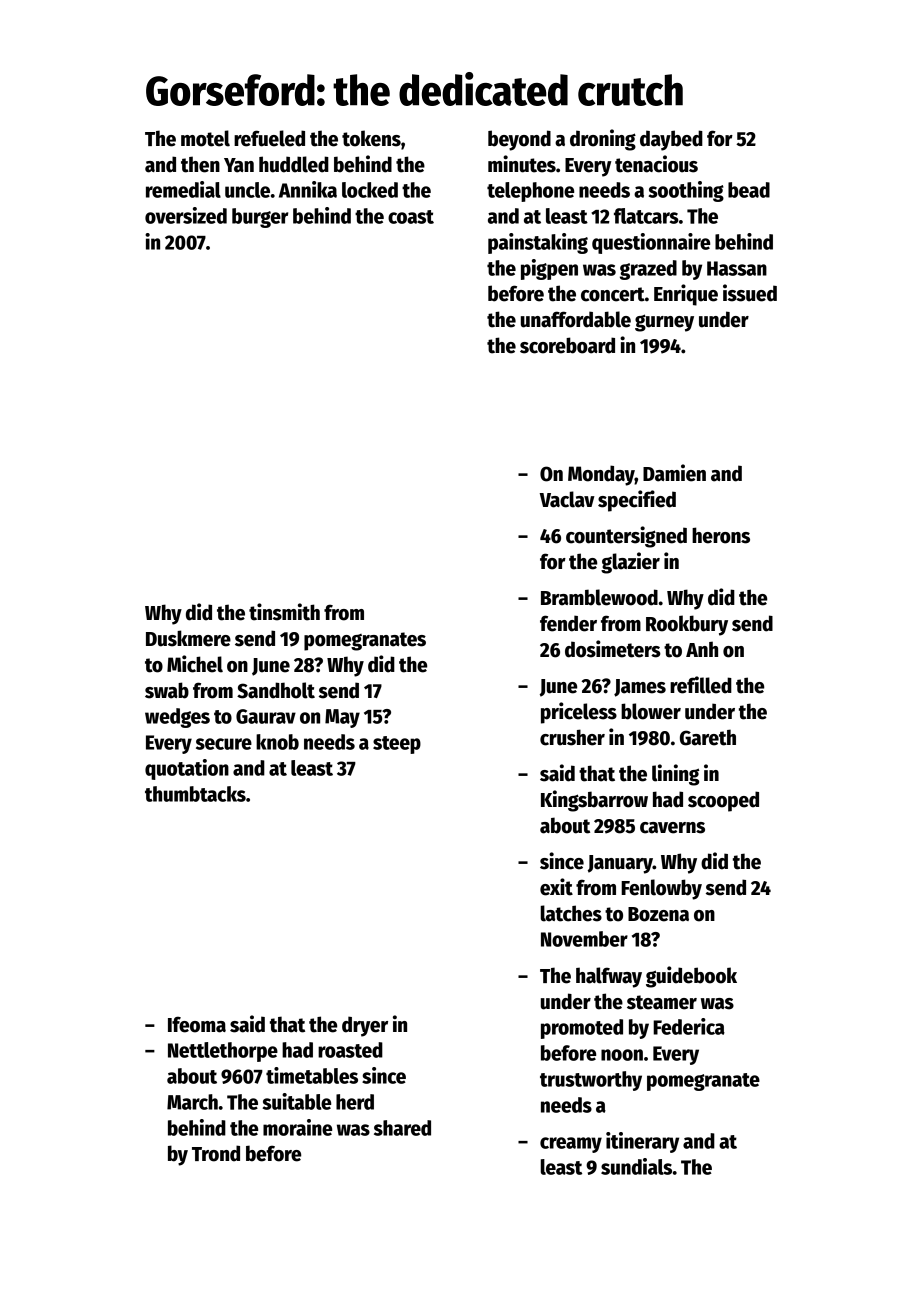 This screenshot has width=924, height=1311. Describe the element at coordinates (195, 794) in the screenshot. I see `thumbtacks` at that location.
